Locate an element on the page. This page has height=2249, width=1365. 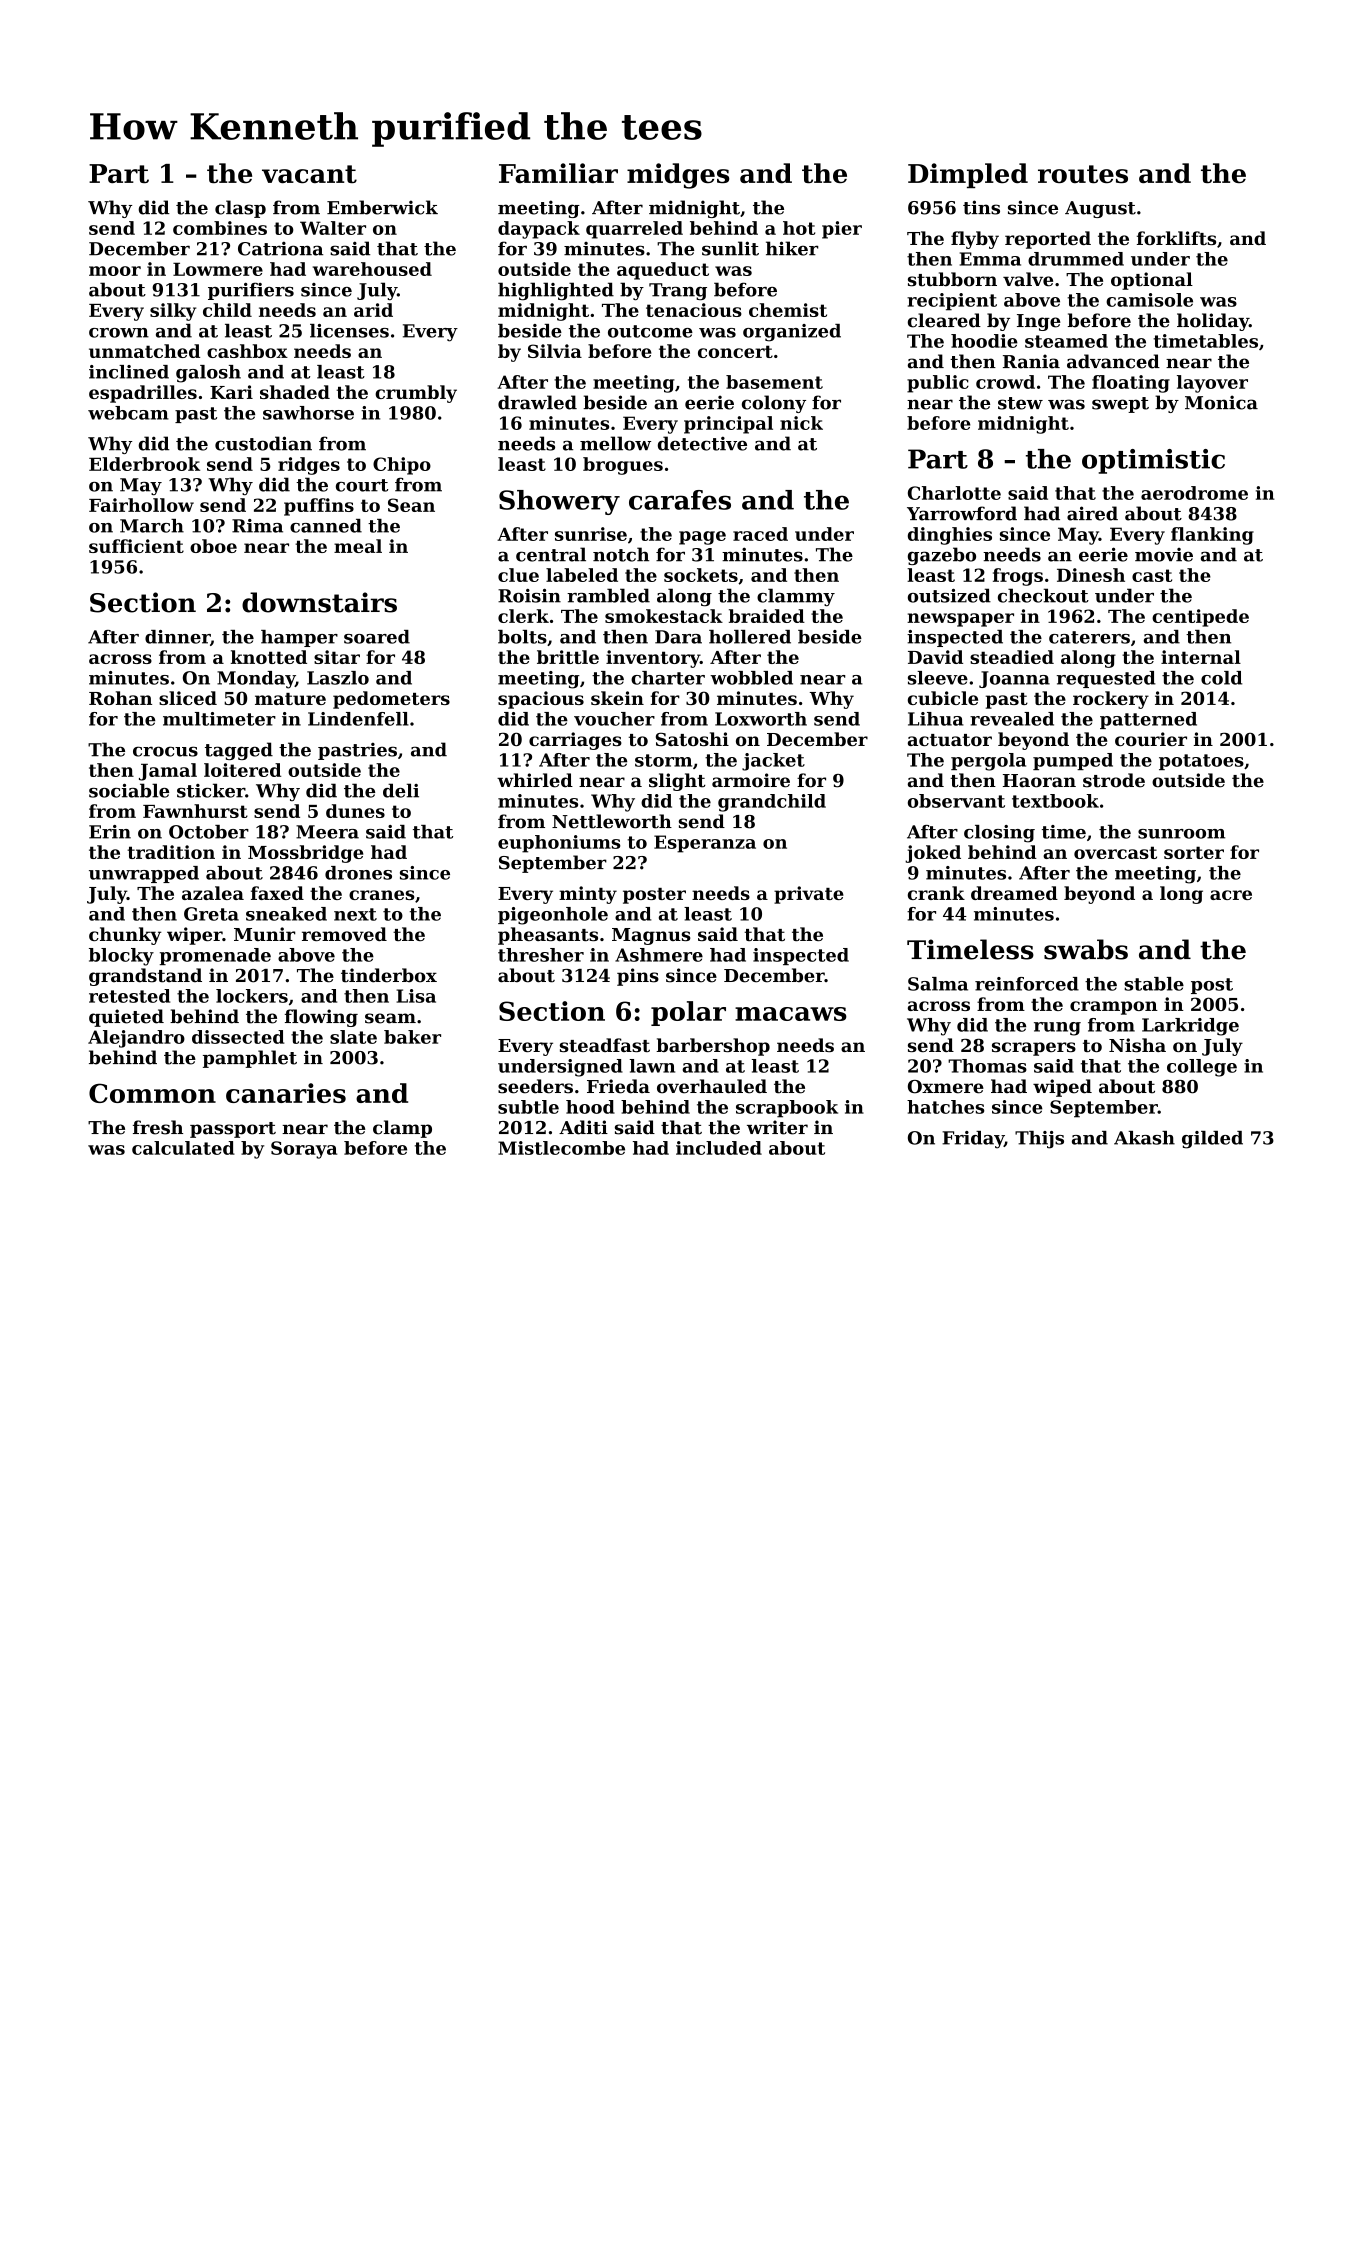
knotted is located at coordinates (269, 657).
